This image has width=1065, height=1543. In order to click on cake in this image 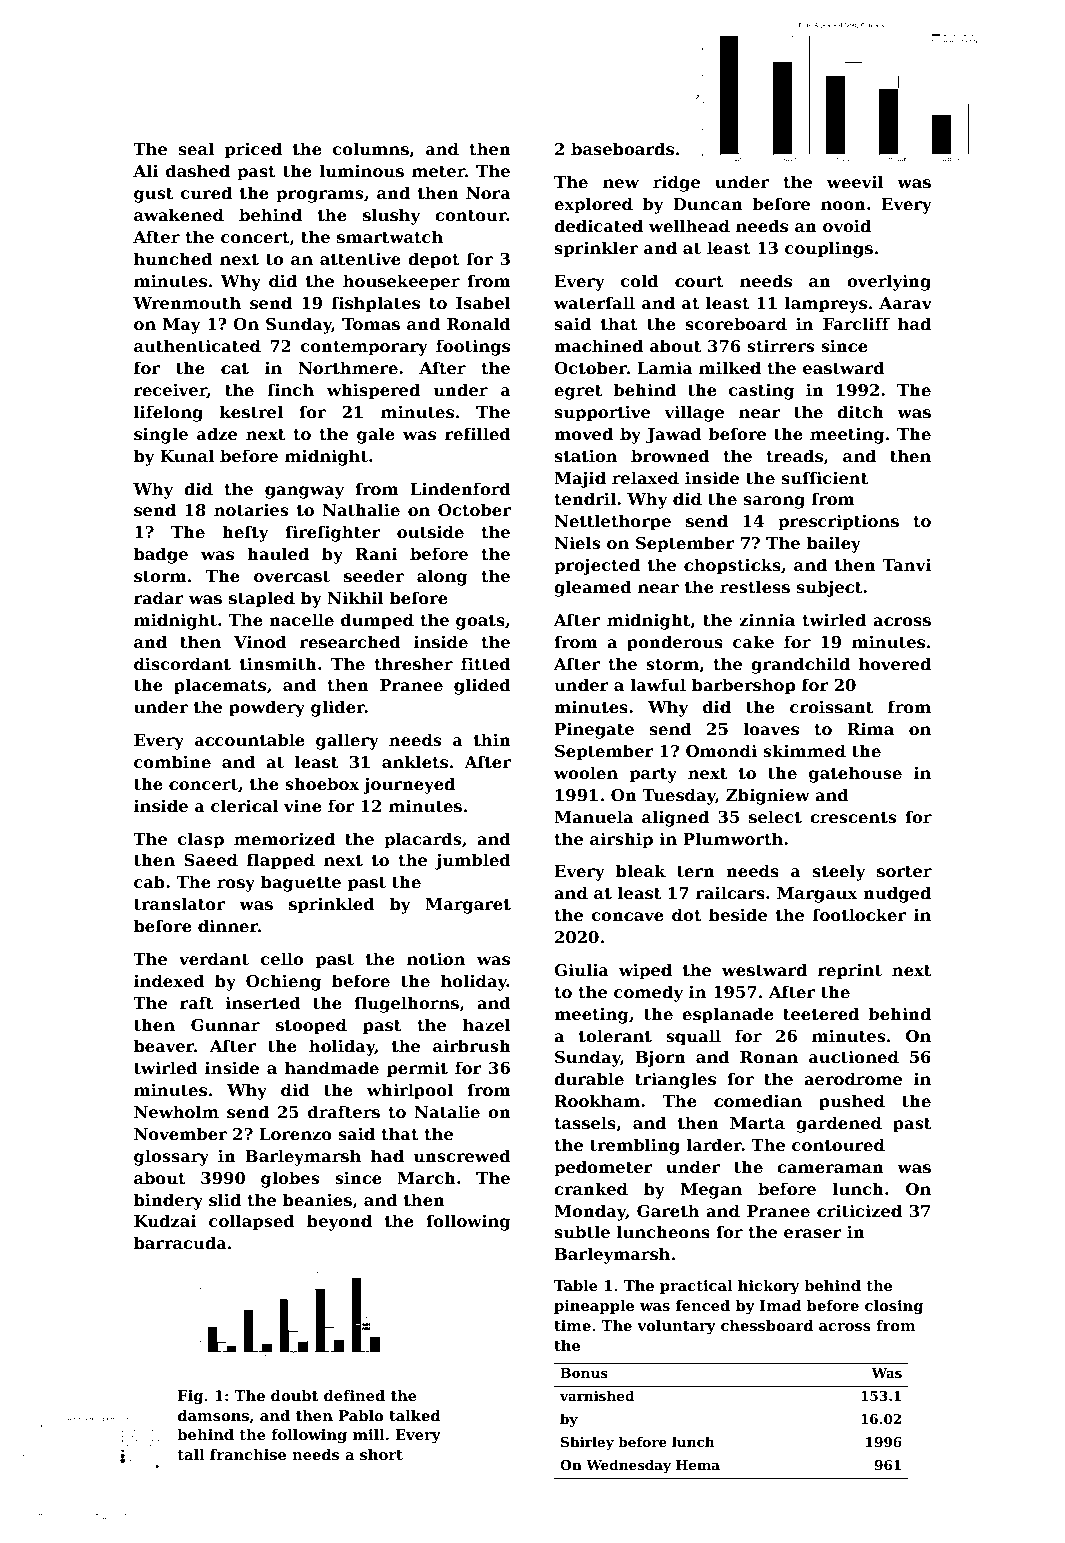, I will do `click(753, 641)`.
